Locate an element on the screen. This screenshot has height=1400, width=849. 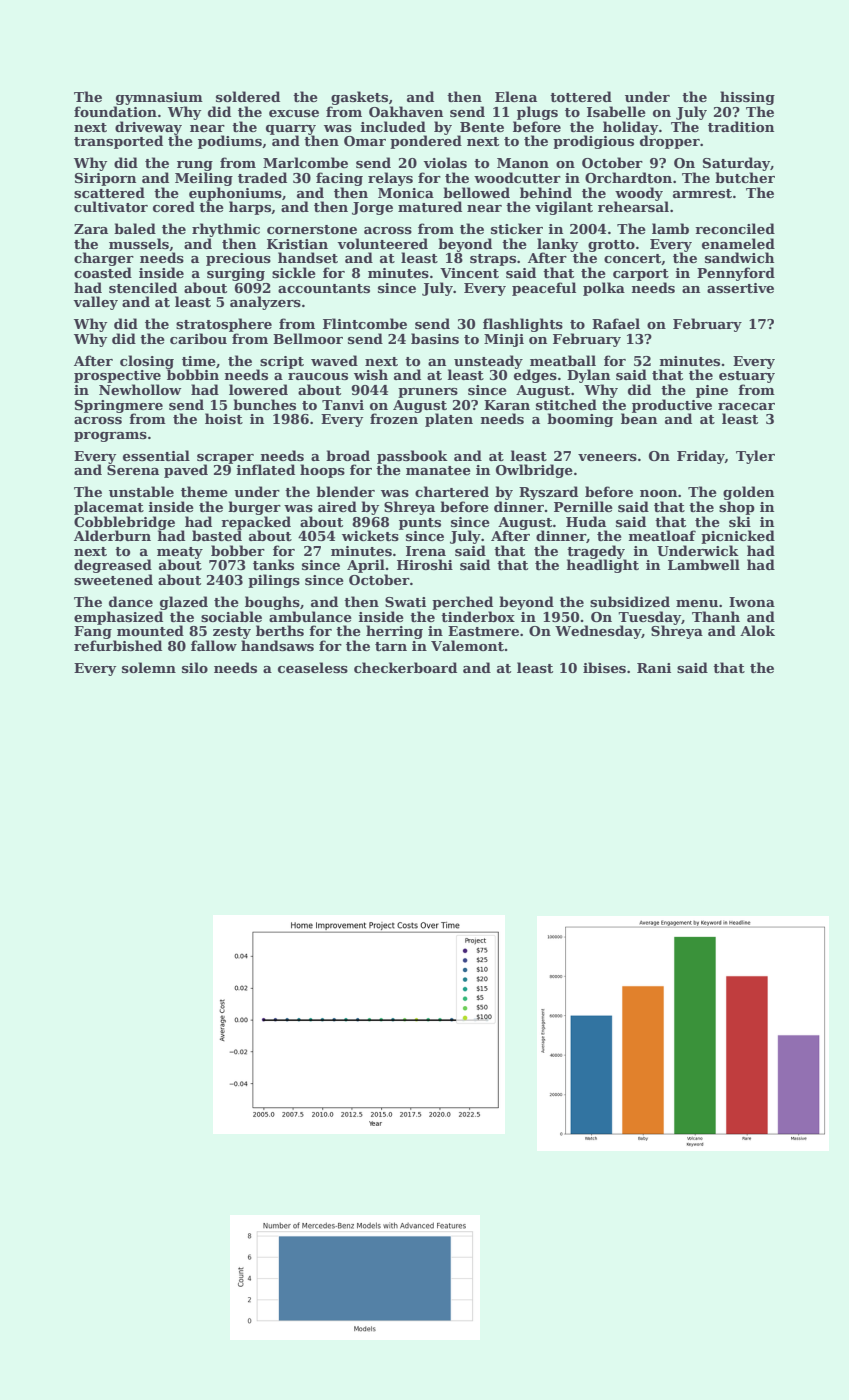
gymnasium is located at coordinates (159, 98).
